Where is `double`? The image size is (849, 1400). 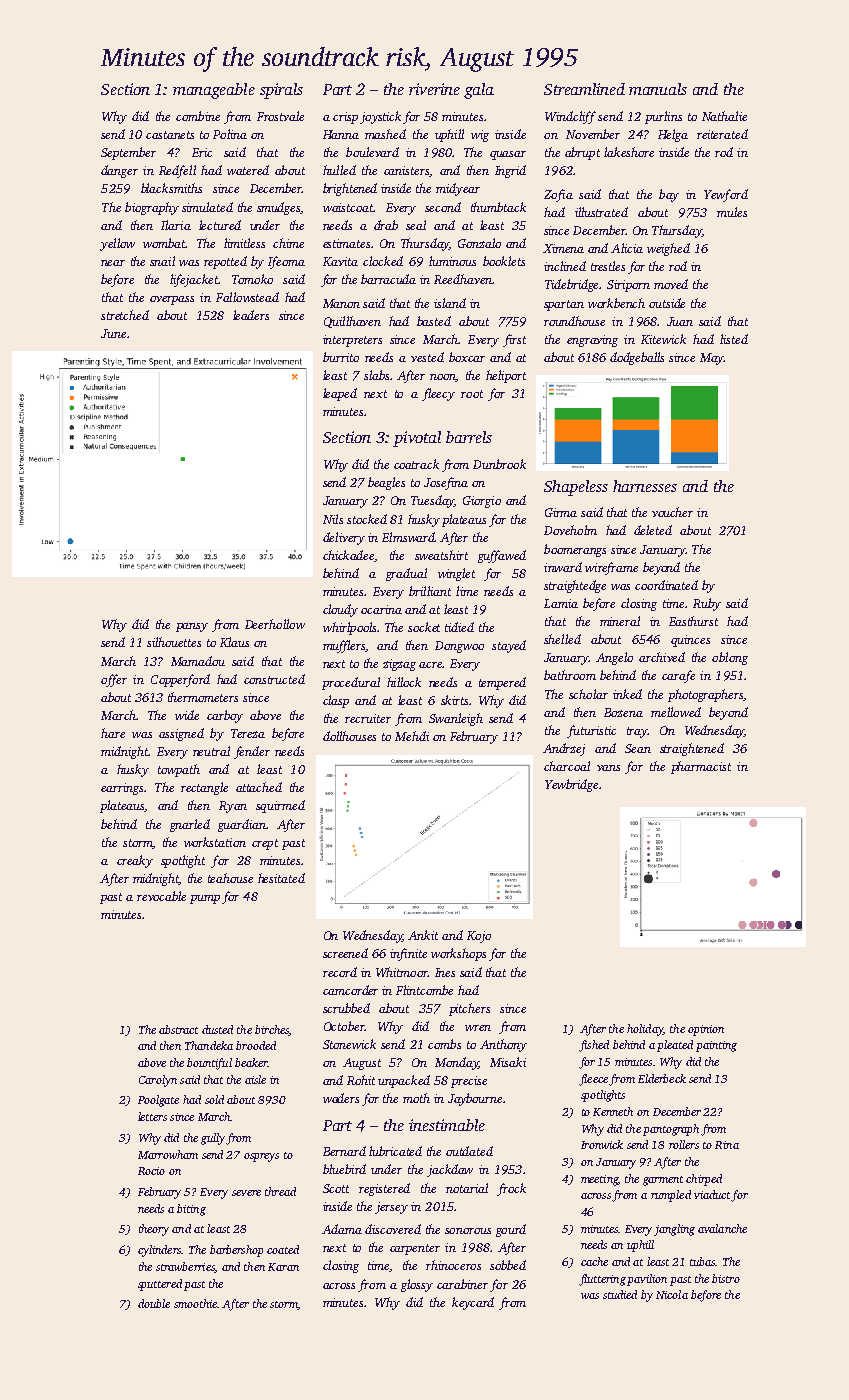 double is located at coordinates (154, 1303).
